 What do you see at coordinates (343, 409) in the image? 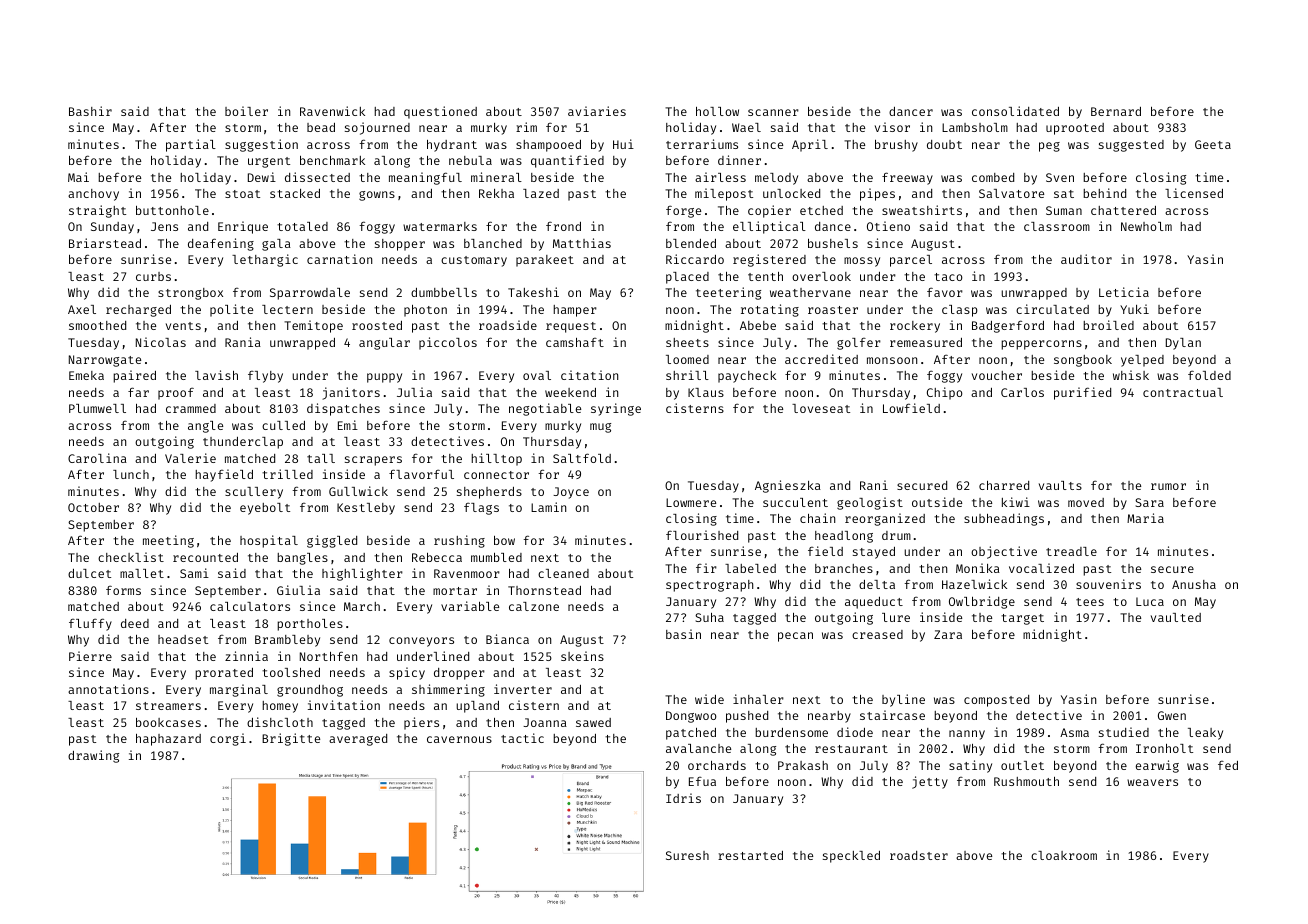
I see `dispatches` at bounding box center [343, 409].
